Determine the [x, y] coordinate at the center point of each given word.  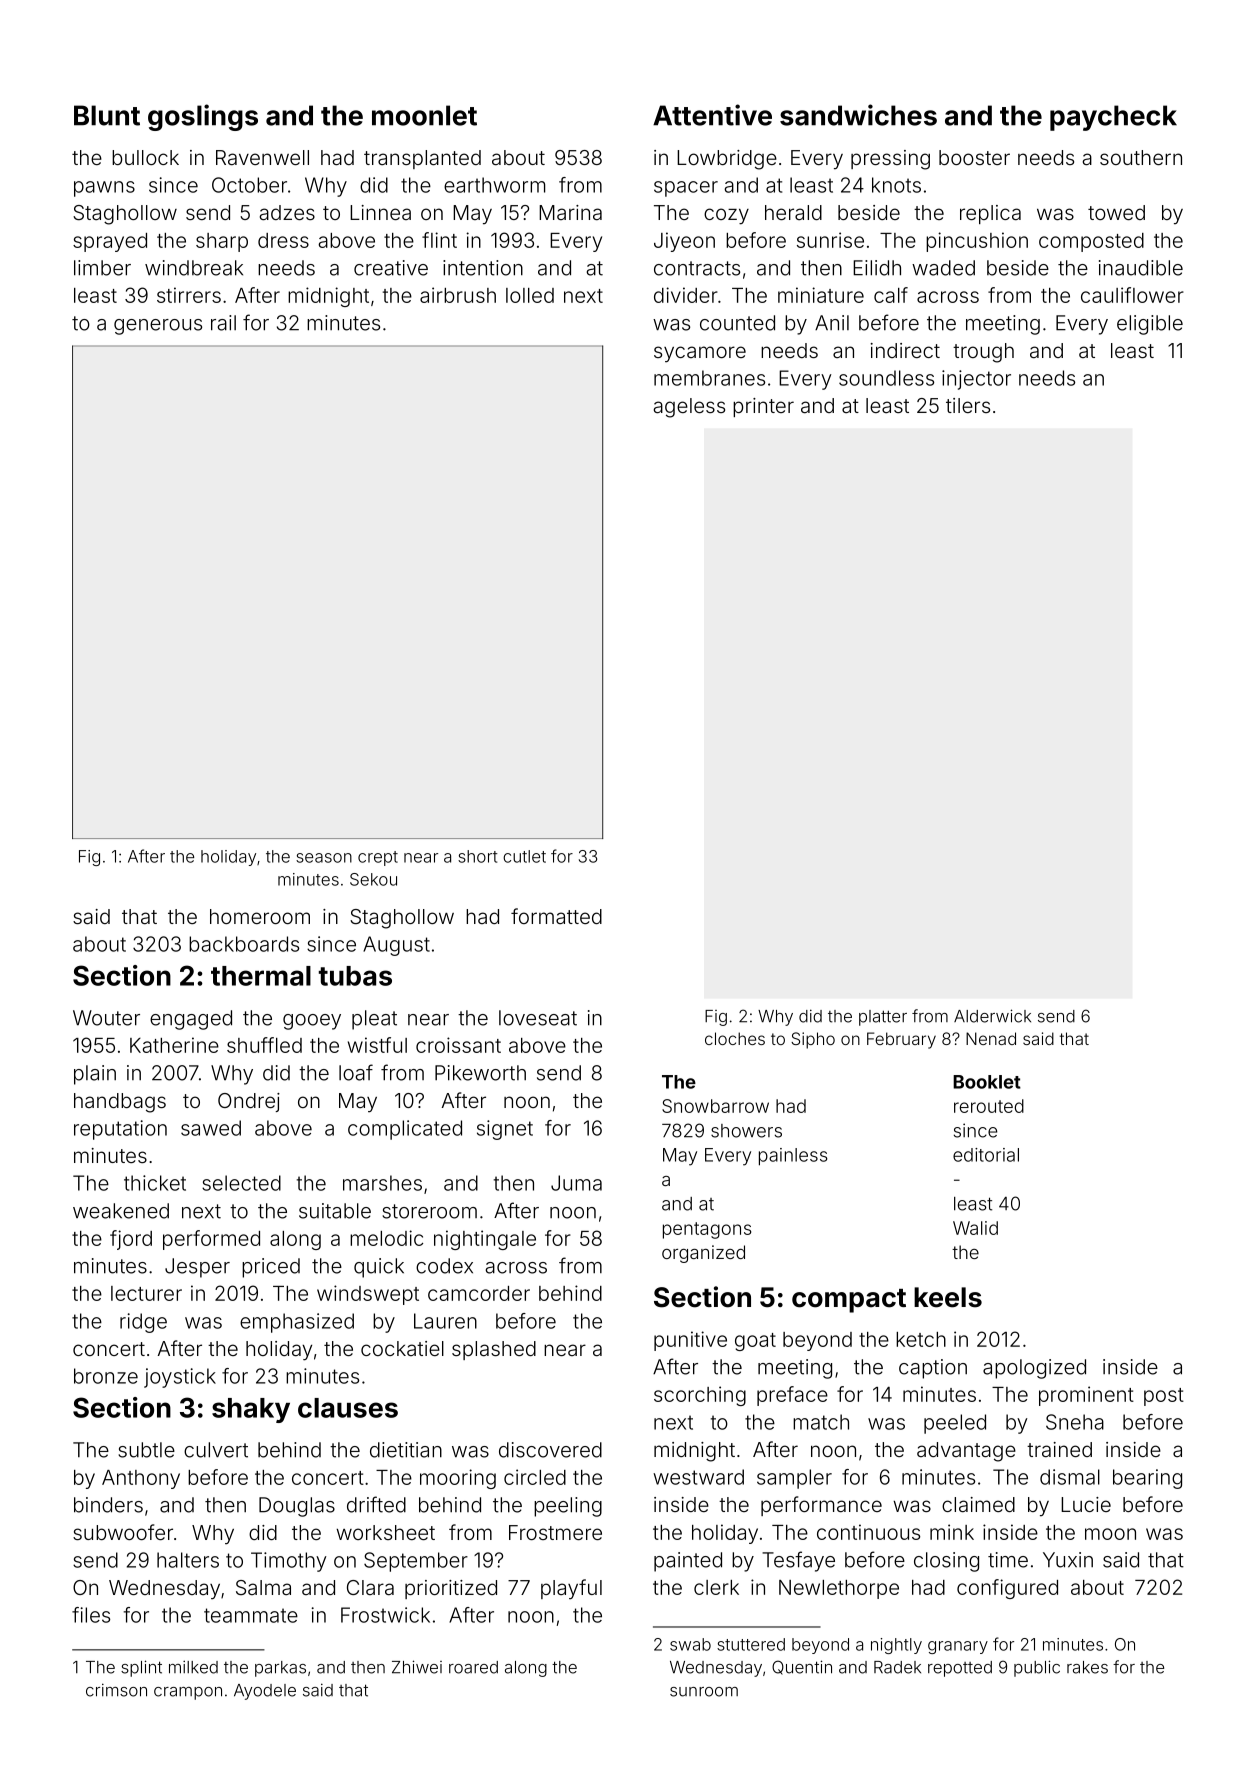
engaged [191, 1020]
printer [763, 407]
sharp [222, 242]
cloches [735, 1038]
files [91, 1615]
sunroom [704, 1692]
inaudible [1141, 268]
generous [158, 327]
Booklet [987, 1082]
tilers [968, 405]
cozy [726, 216]
